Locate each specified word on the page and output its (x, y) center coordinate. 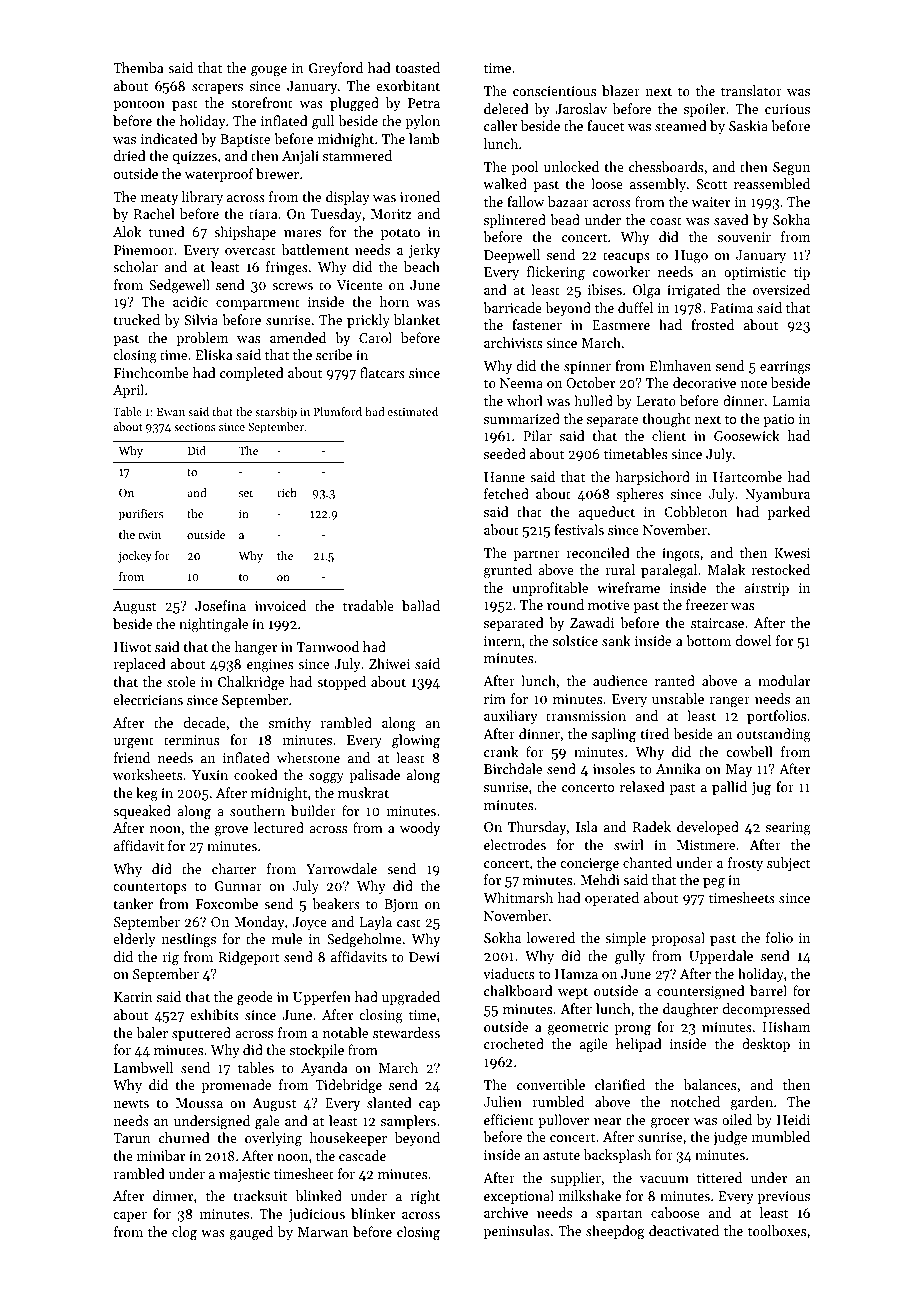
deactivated (684, 1230)
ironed (420, 196)
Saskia (748, 125)
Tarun (132, 1138)
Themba (138, 67)
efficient (509, 1119)
